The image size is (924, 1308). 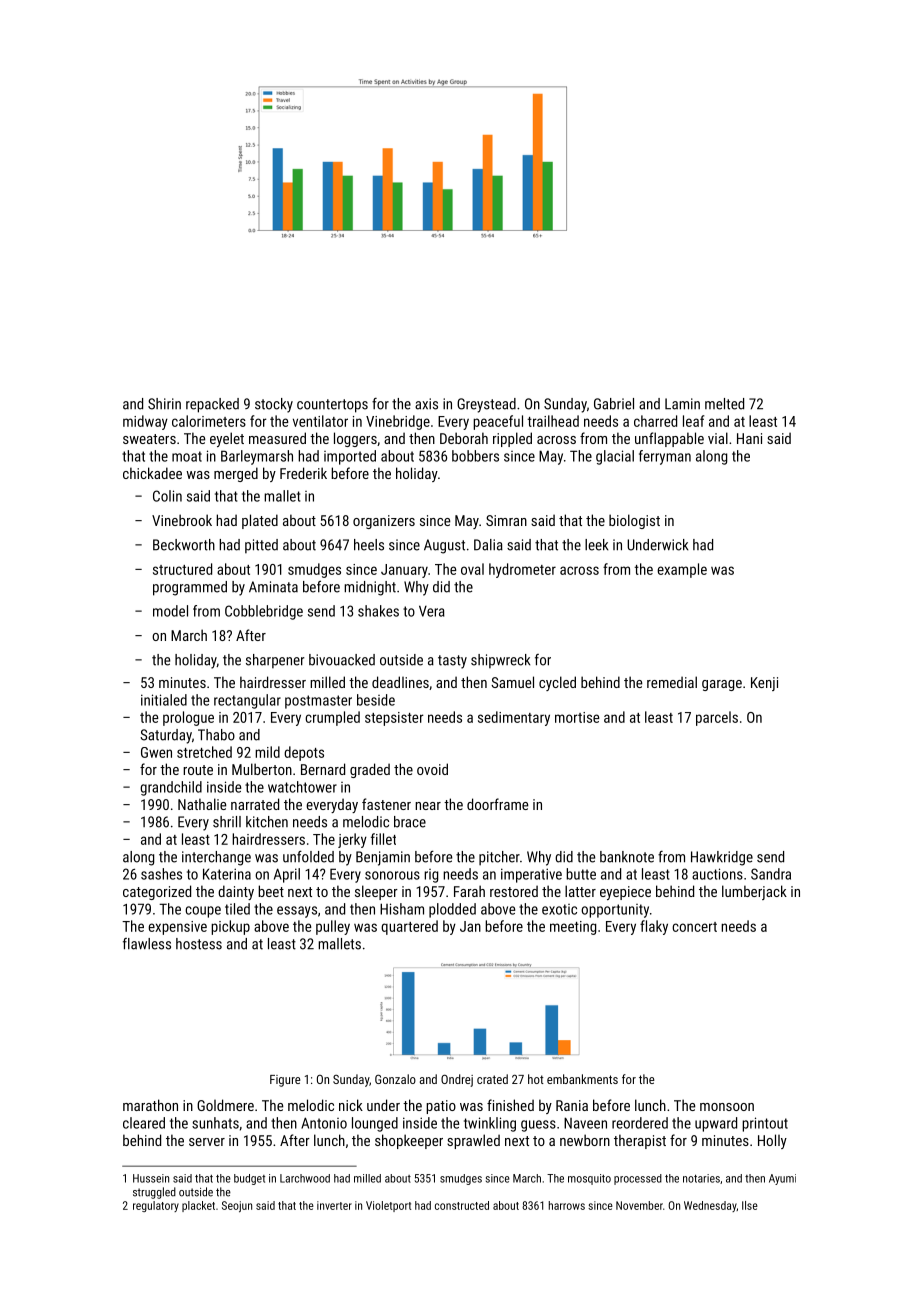 I want to click on sashes, so click(x=161, y=874).
